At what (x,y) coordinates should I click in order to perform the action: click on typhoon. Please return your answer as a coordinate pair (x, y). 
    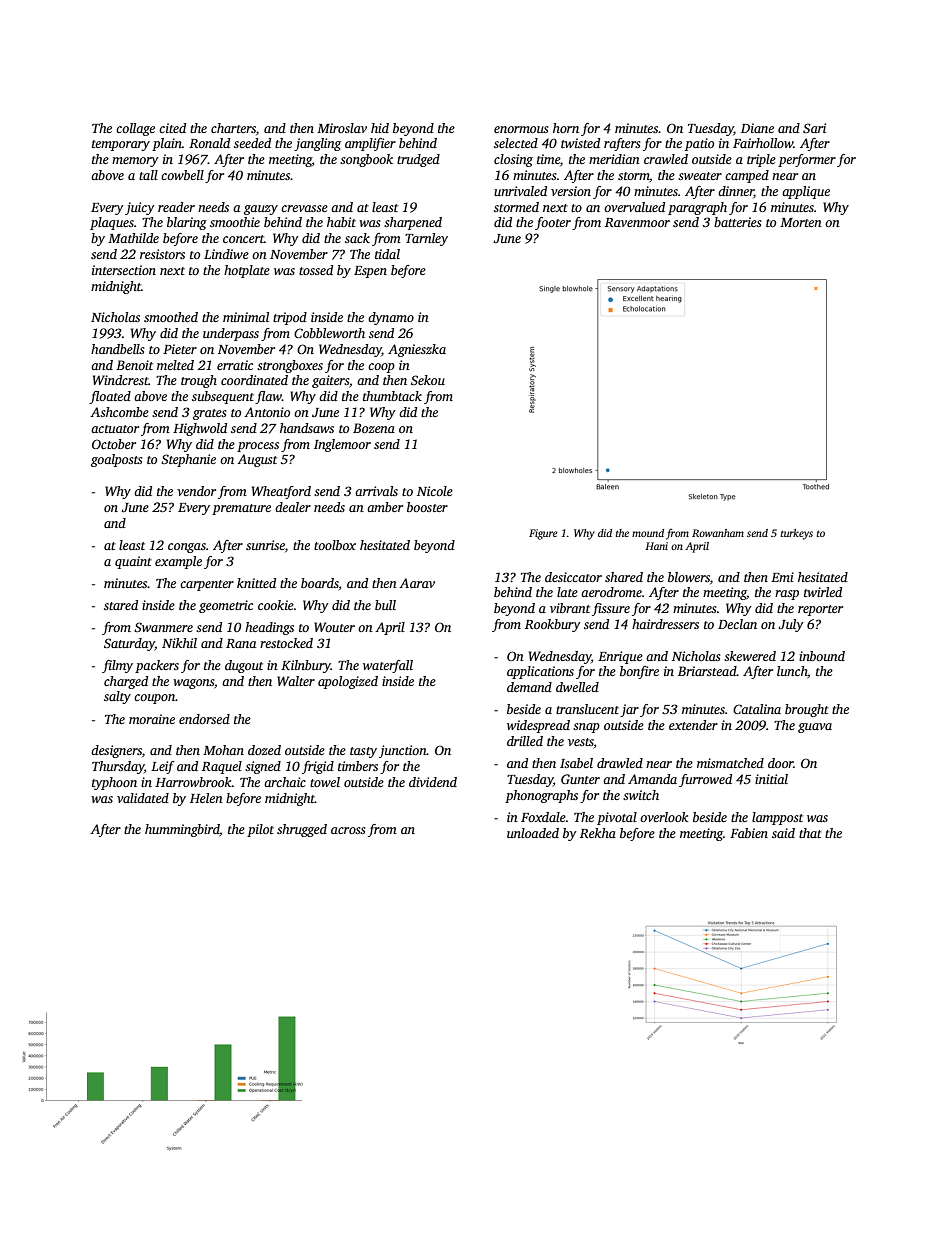
    Looking at the image, I should click on (114, 783).
